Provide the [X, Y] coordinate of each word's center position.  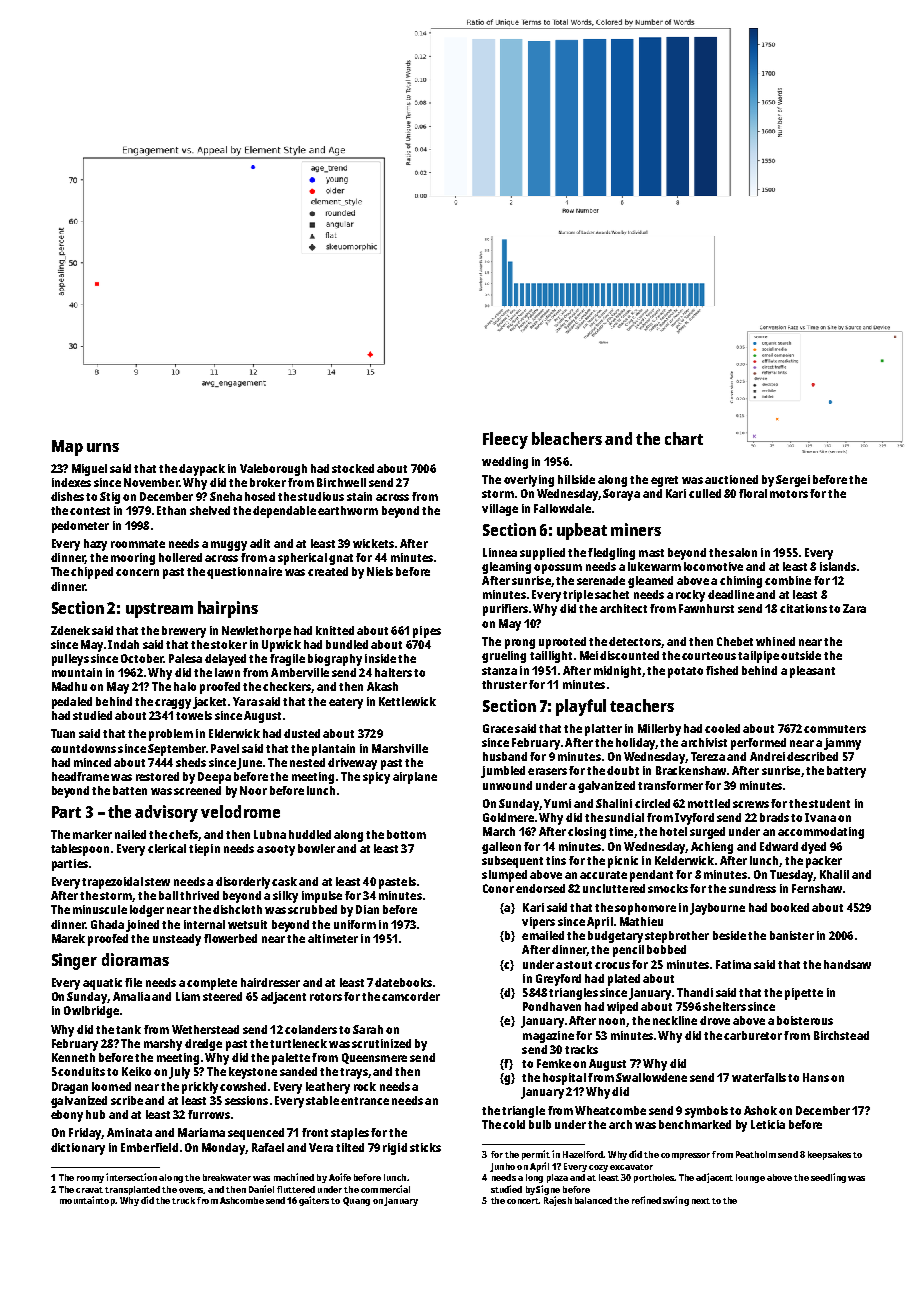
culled [705, 493]
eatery [346, 703]
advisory [166, 813]
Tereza [708, 756]
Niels [380, 571]
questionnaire [244, 573]
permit [536, 1155]
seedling [828, 1178]
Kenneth [73, 1057]
